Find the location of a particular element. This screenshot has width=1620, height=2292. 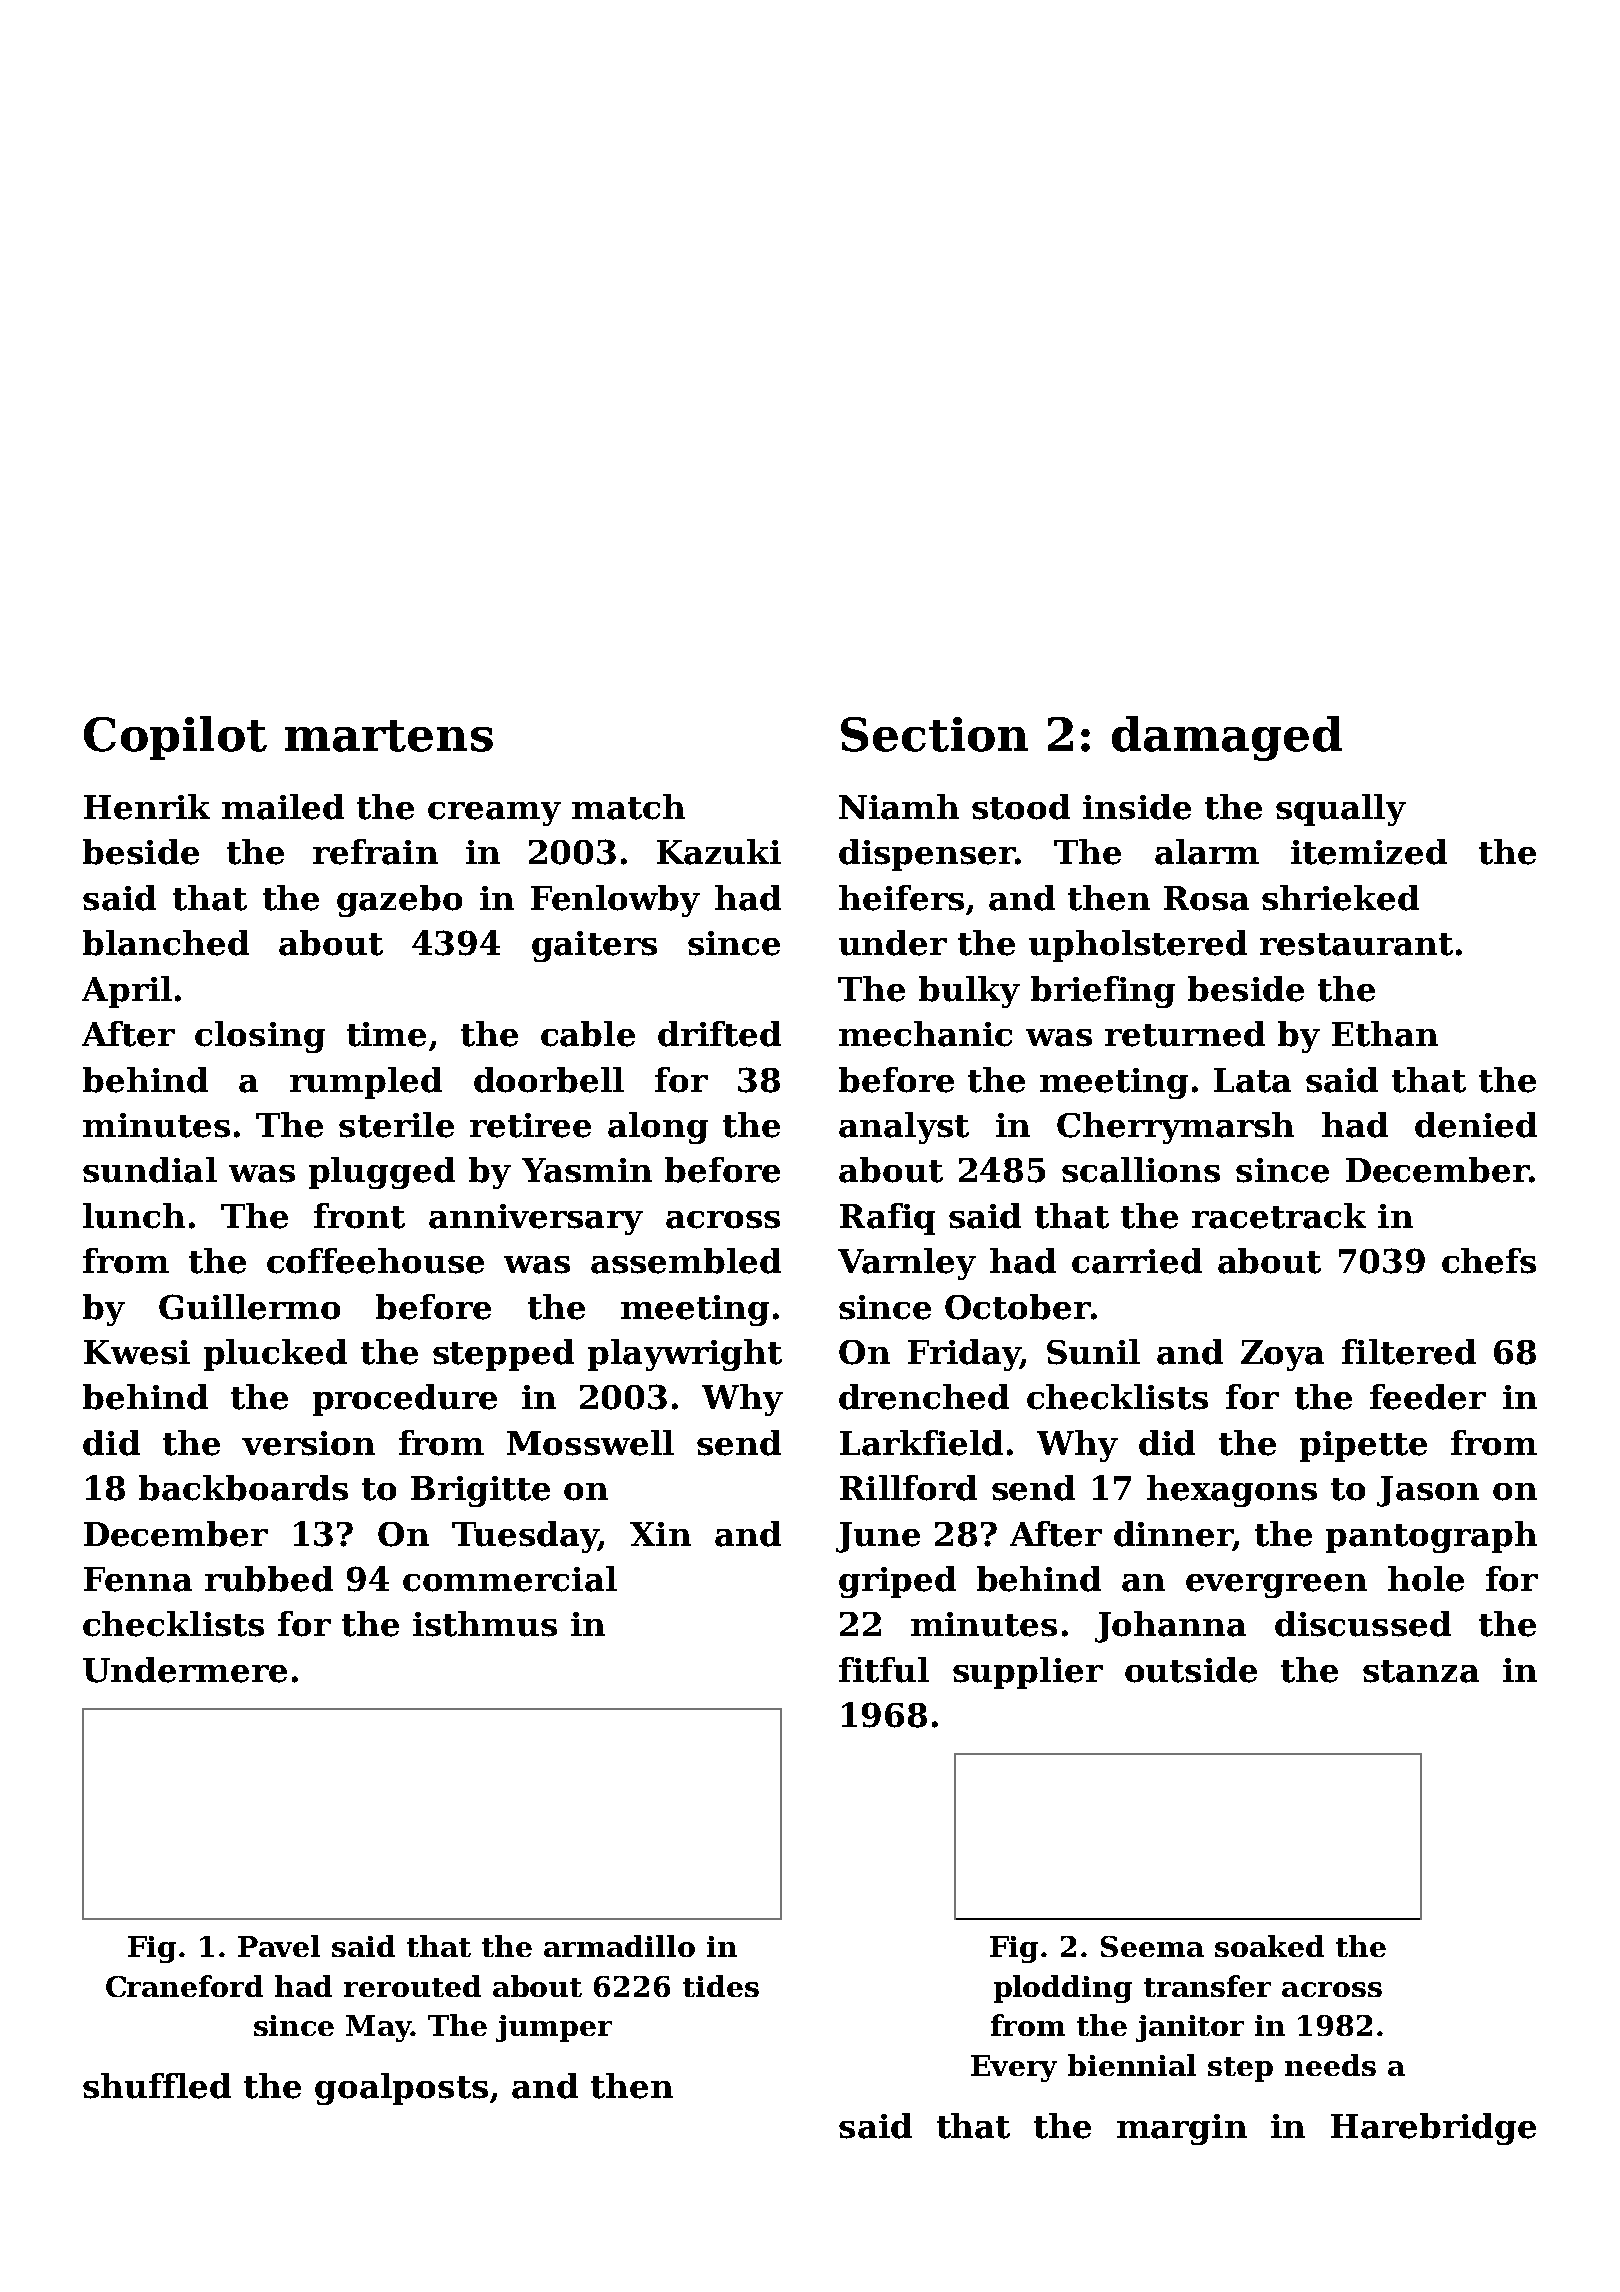

Fenna is located at coordinates (138, 1579).
